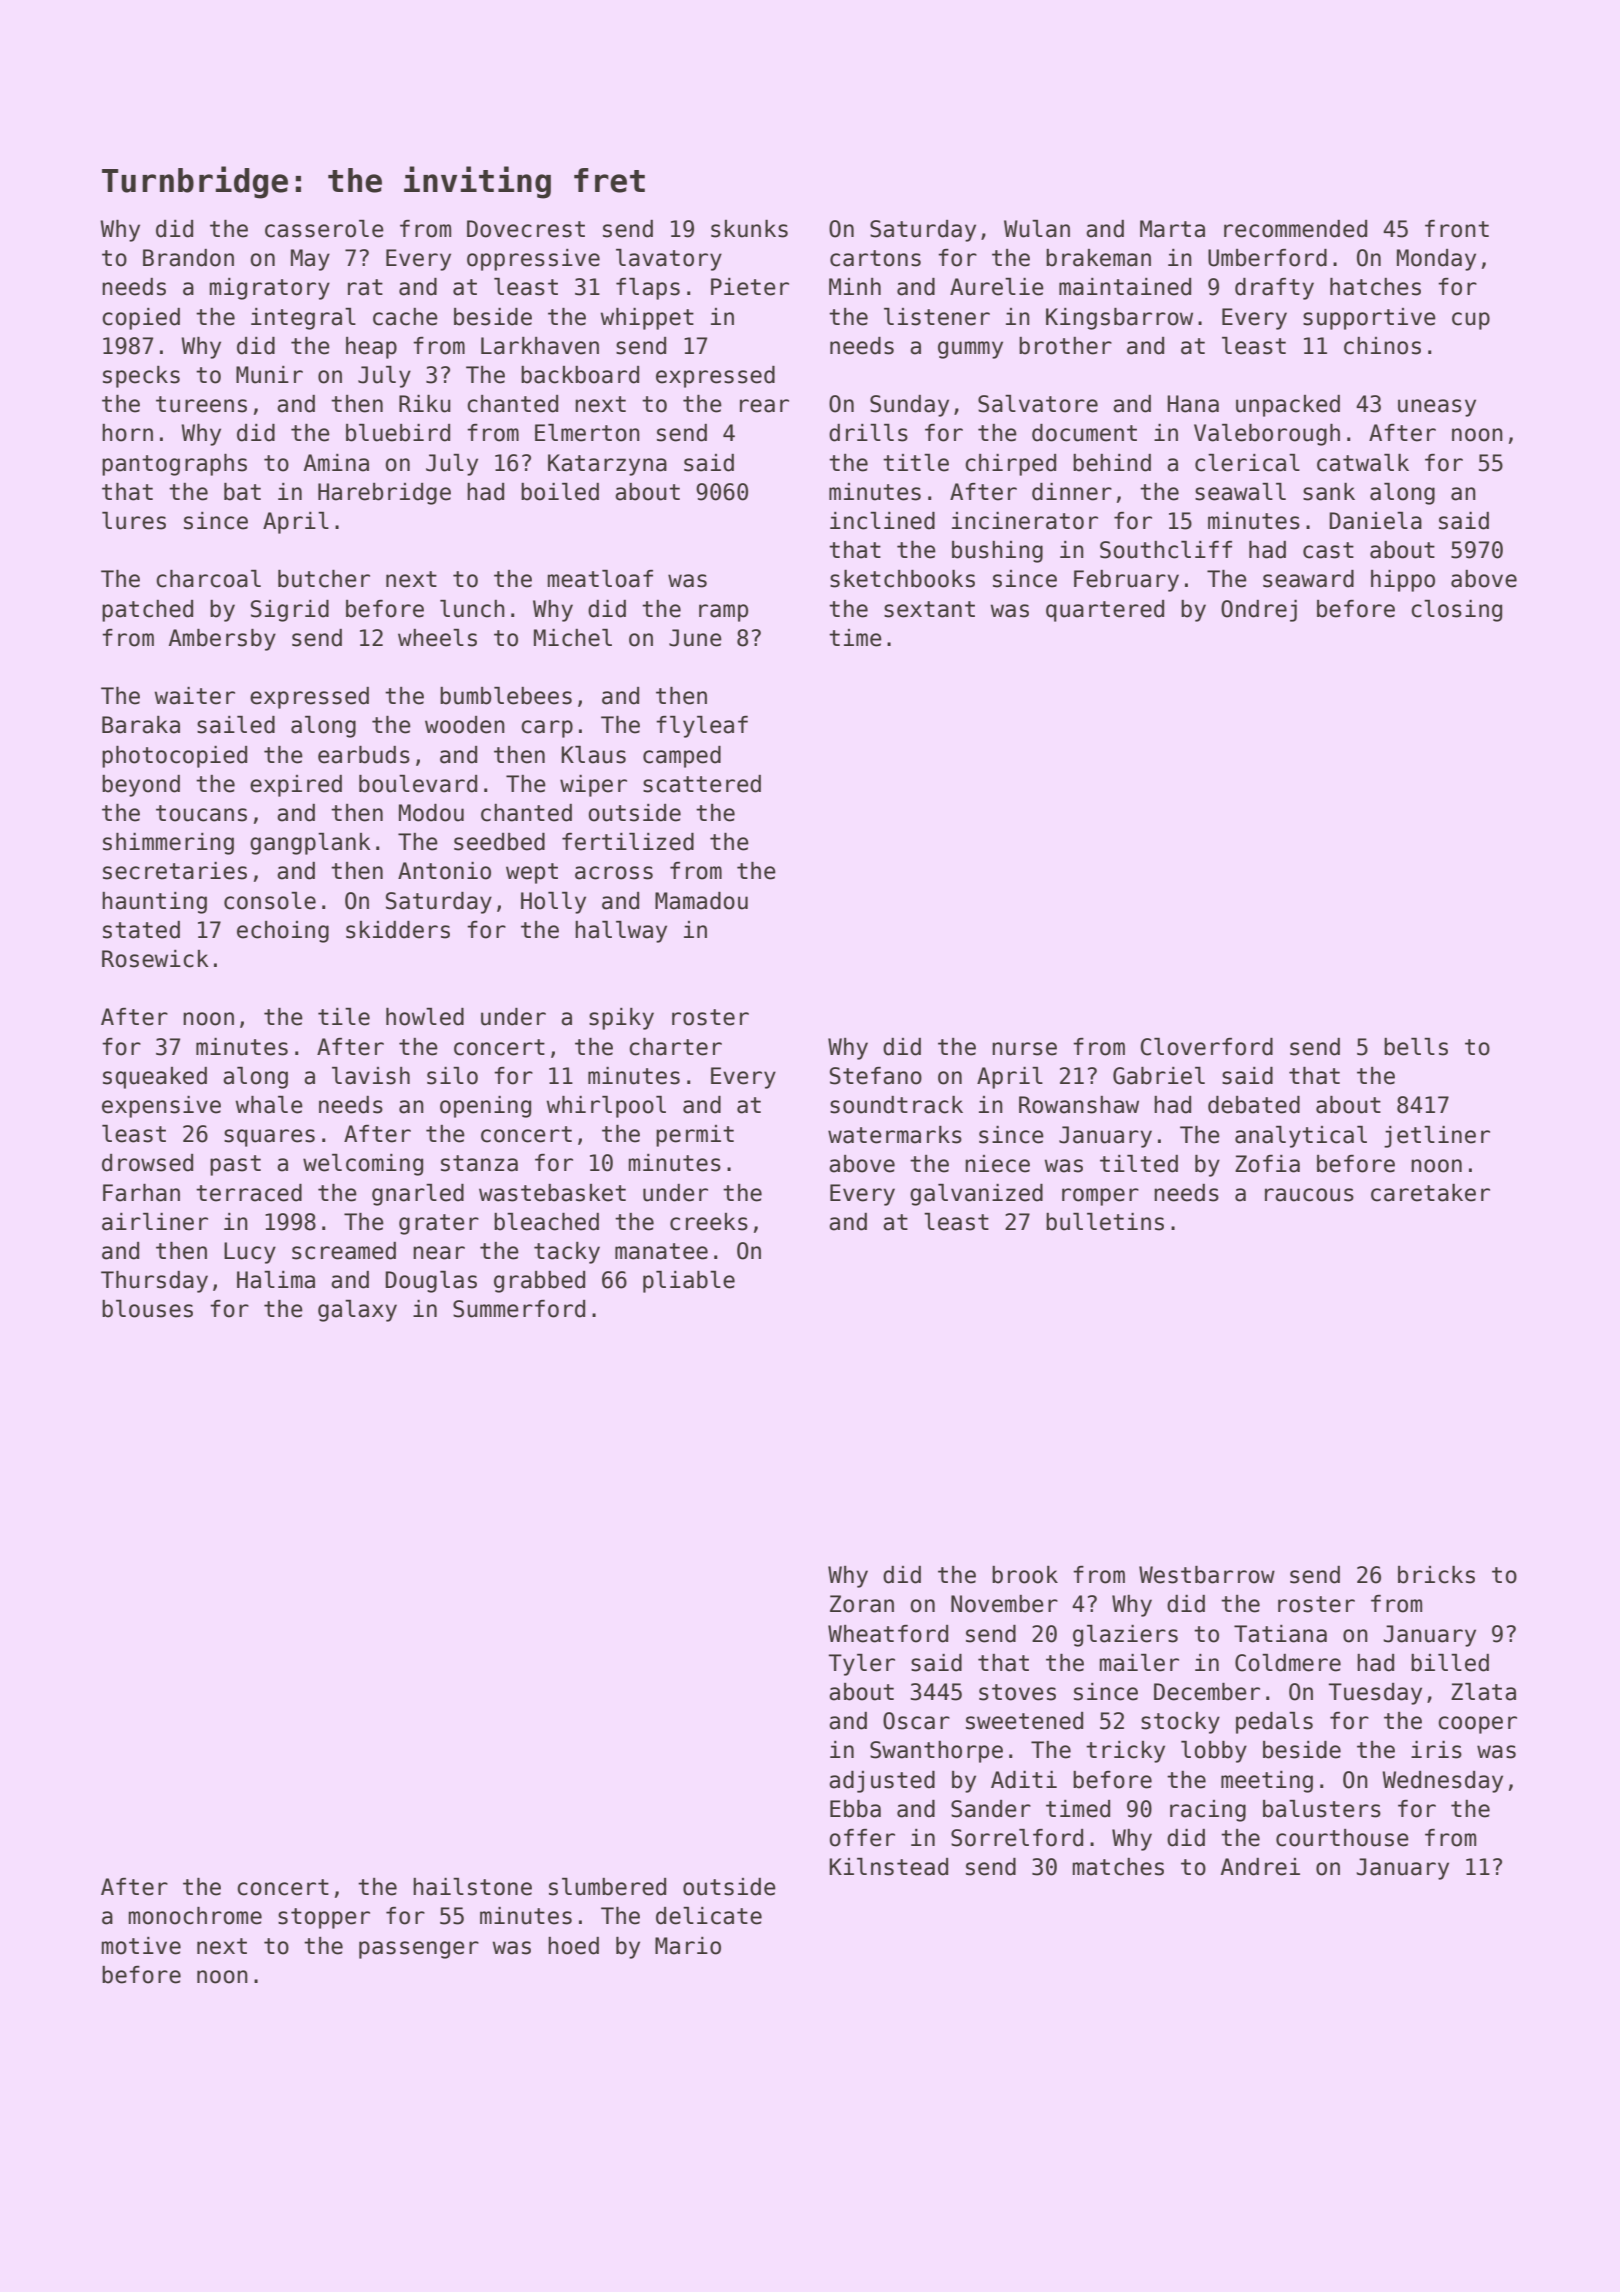 The width and height of the page is (1620, 2292). Describe the element at coordinates (689, 1282) in the page. I see `pliable` at that location.
